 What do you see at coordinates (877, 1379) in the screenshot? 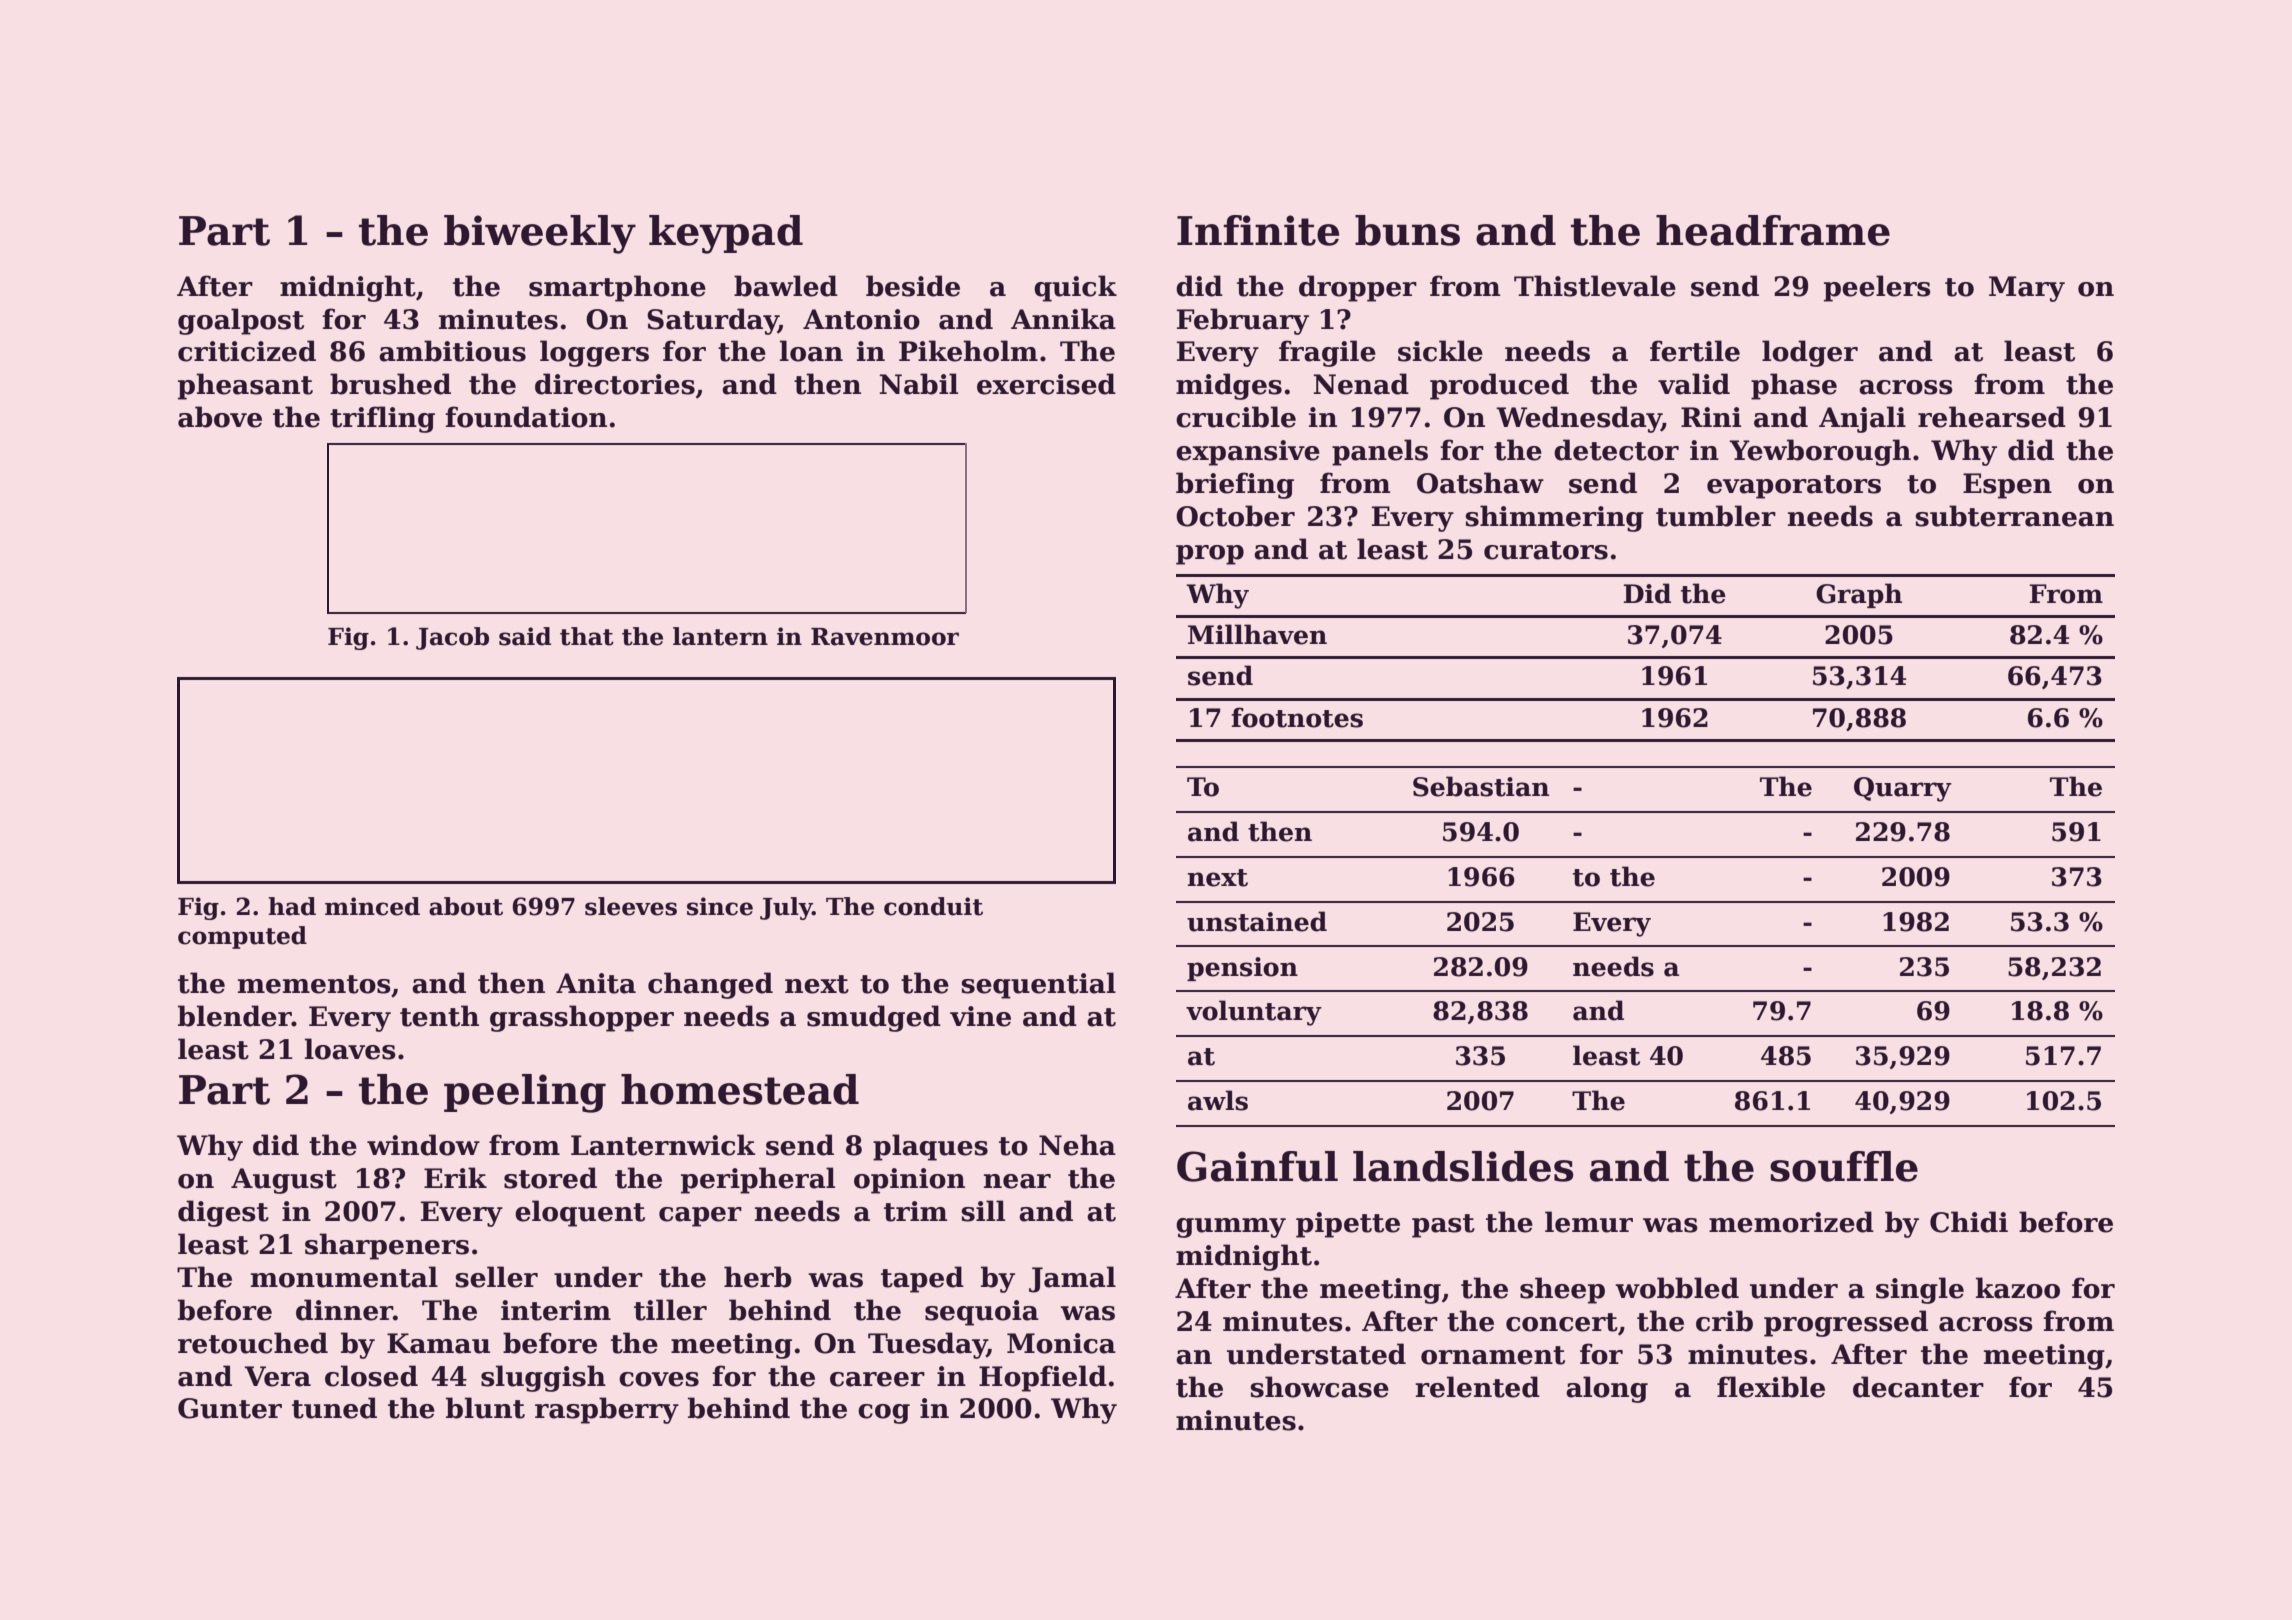
I see `career` at bounding box center [877, 1379].
